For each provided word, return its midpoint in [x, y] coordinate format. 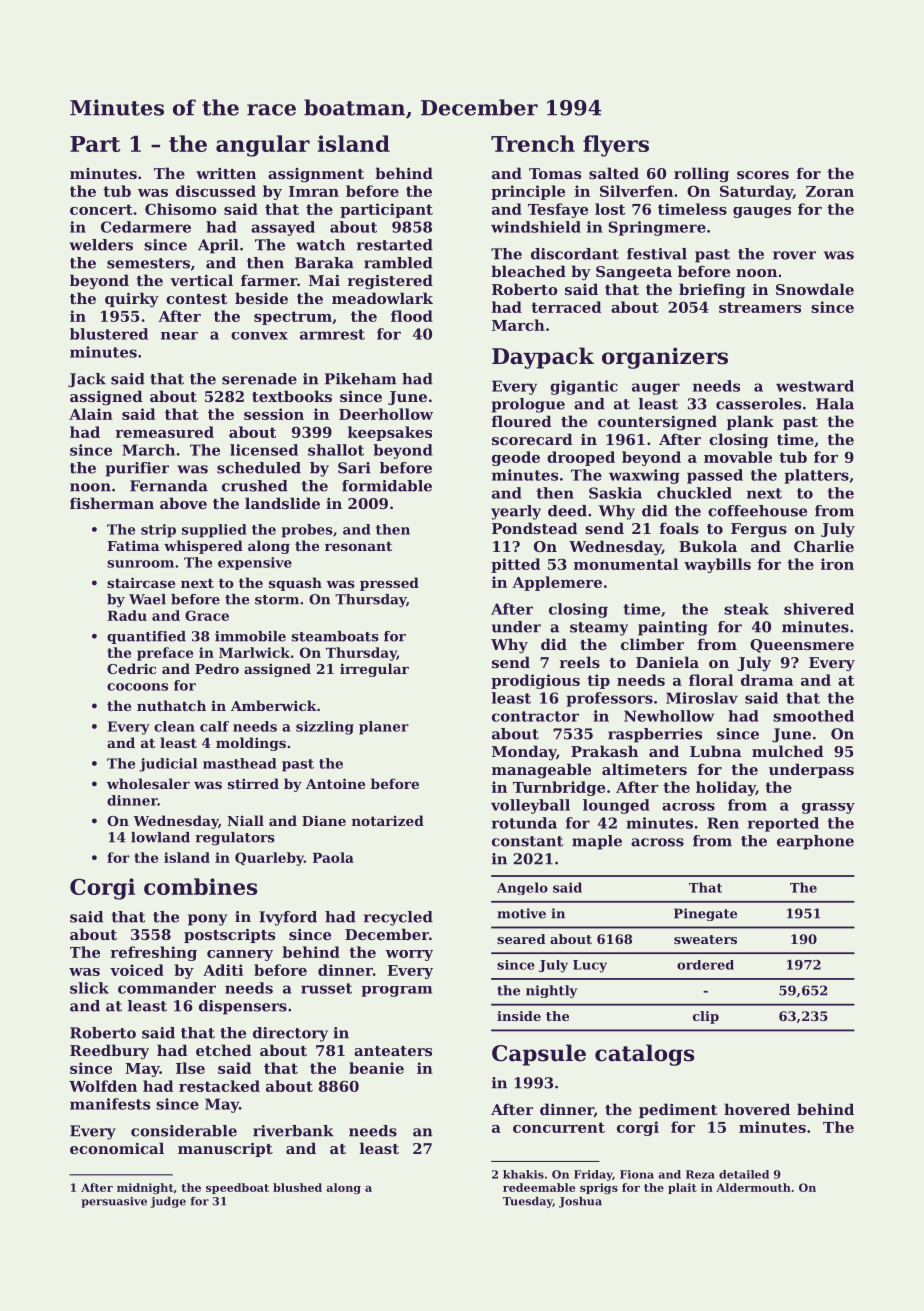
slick [89, 988]
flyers [616, 146]
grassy [828, 808]
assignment [316, 175]
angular [263, 146]
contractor [535, 716]
